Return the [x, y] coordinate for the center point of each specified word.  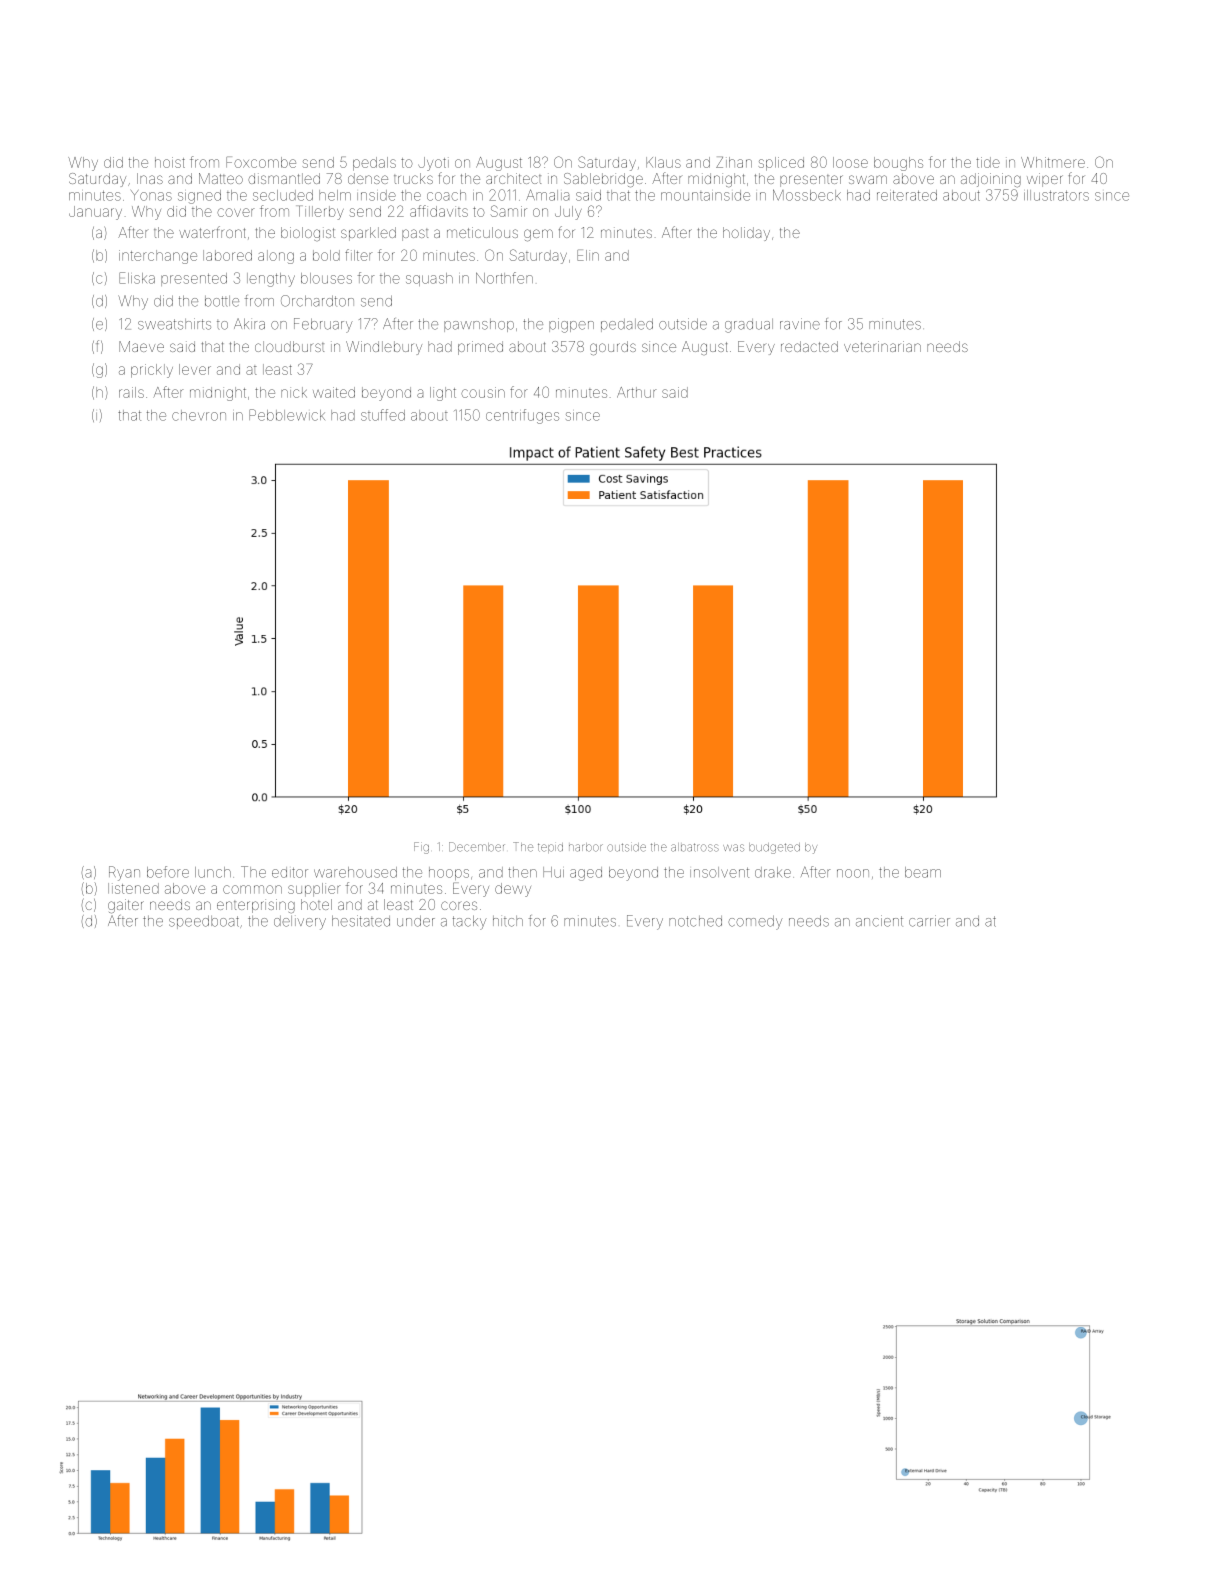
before [168, 872]
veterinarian [882, 346]
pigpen [571, 325]
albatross [695, 847]
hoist [170, 162]
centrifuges [522, 416]
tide [988, 162]
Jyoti [433, 164]
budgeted [774, 848]
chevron [199, 415]
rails [131, 392]
